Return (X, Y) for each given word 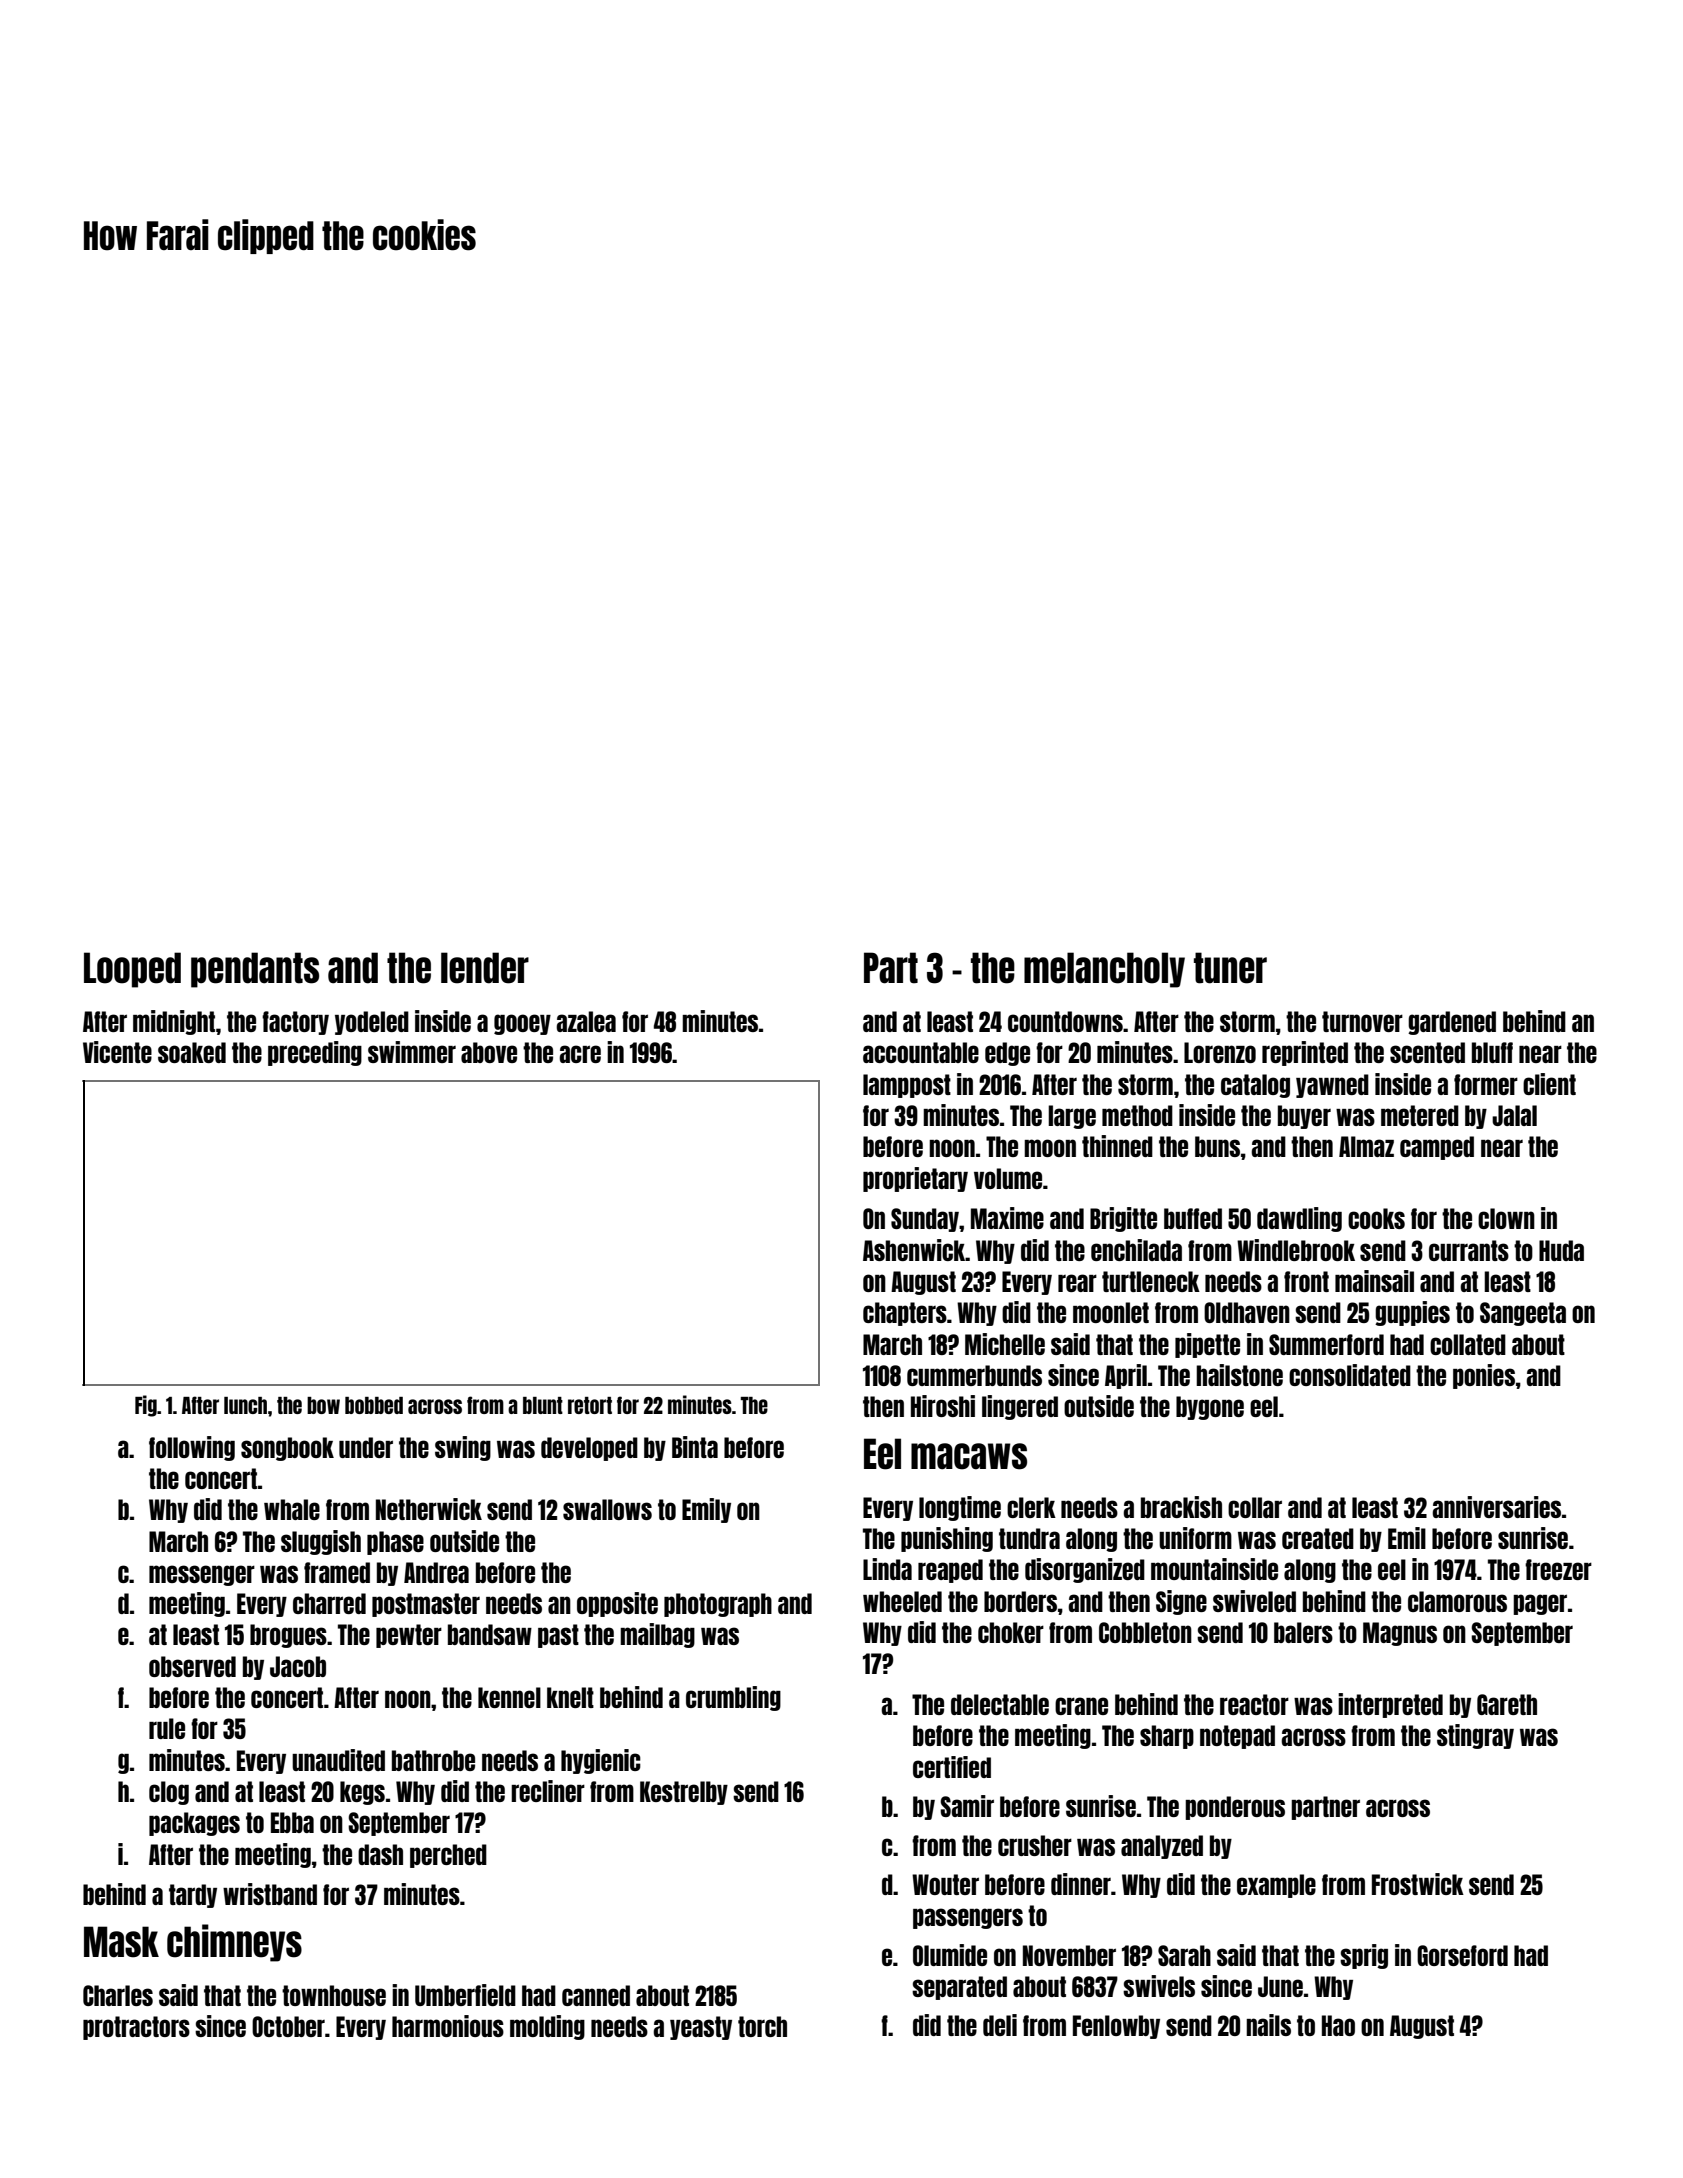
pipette (1207, 1345)
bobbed (374, 1405)
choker (1011, 1632)
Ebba (292, 1822)
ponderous (1235, 1808)
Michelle (1005, 1344)
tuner (1230, 968)
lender (485, 968)
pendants (255, 970)
